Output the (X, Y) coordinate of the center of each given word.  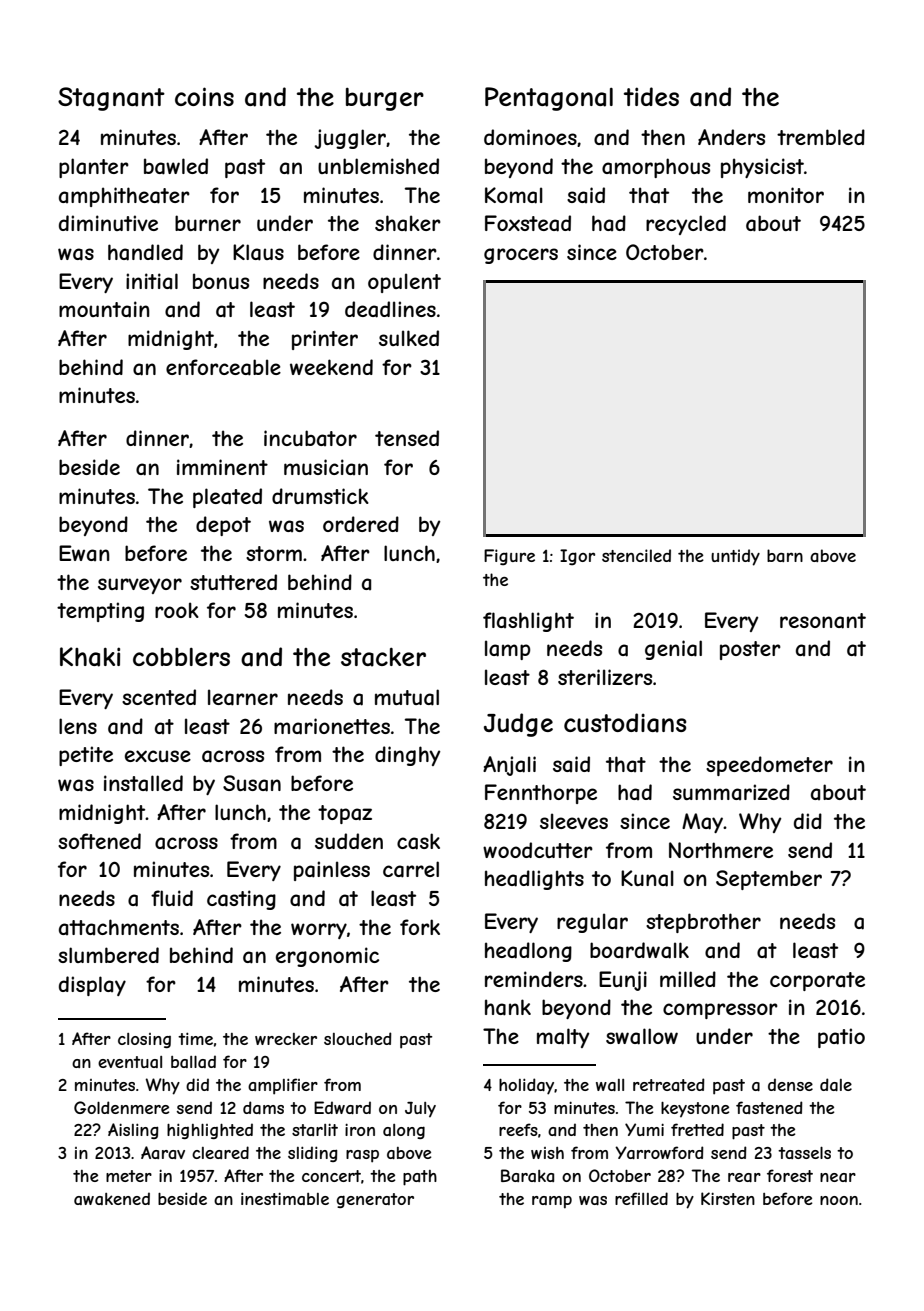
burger (385, 99)
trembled (821, 137)
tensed (407, 438)
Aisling (133, 1131)
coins (204, 96)
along (404, 1131)
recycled (686, 225)
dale (836, 1084)
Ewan (84, 553)
